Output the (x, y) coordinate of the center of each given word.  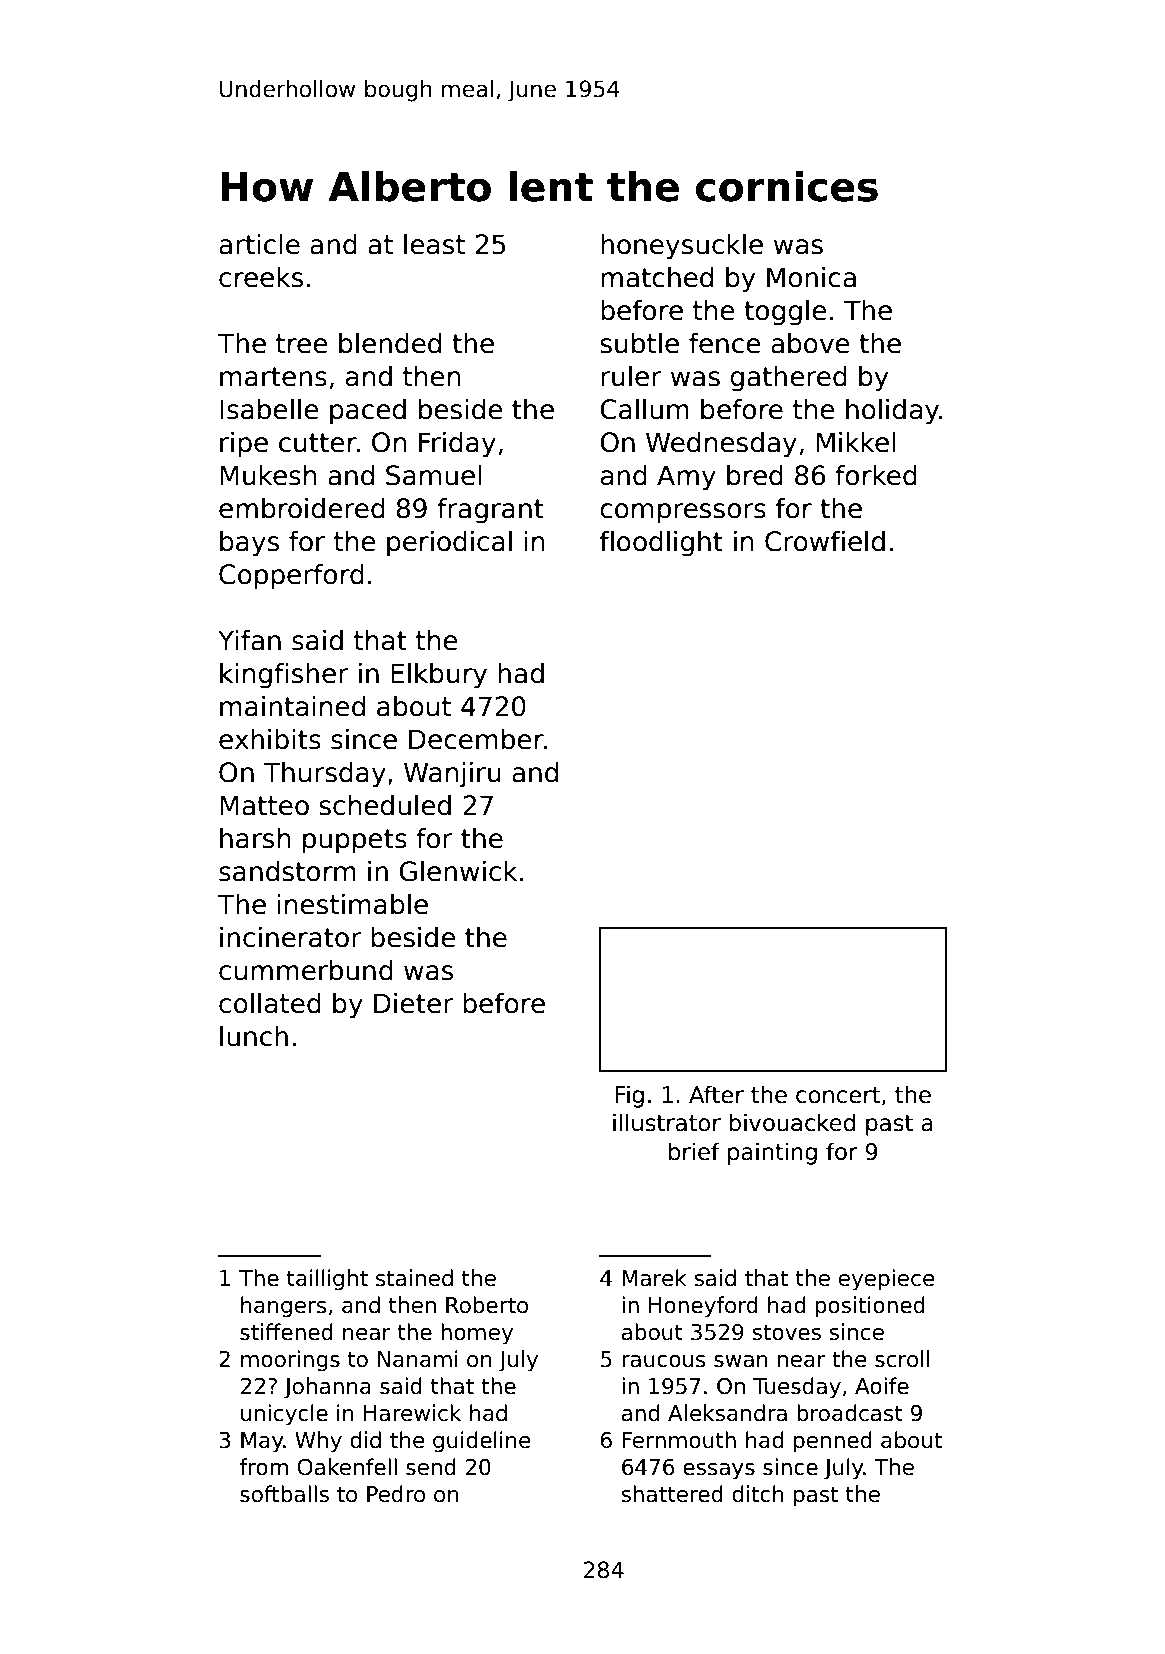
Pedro (396, 1494)
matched (657, 277)
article (259, 244)
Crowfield (825, 541)
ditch (758, 1494)
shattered (672, 1494)
